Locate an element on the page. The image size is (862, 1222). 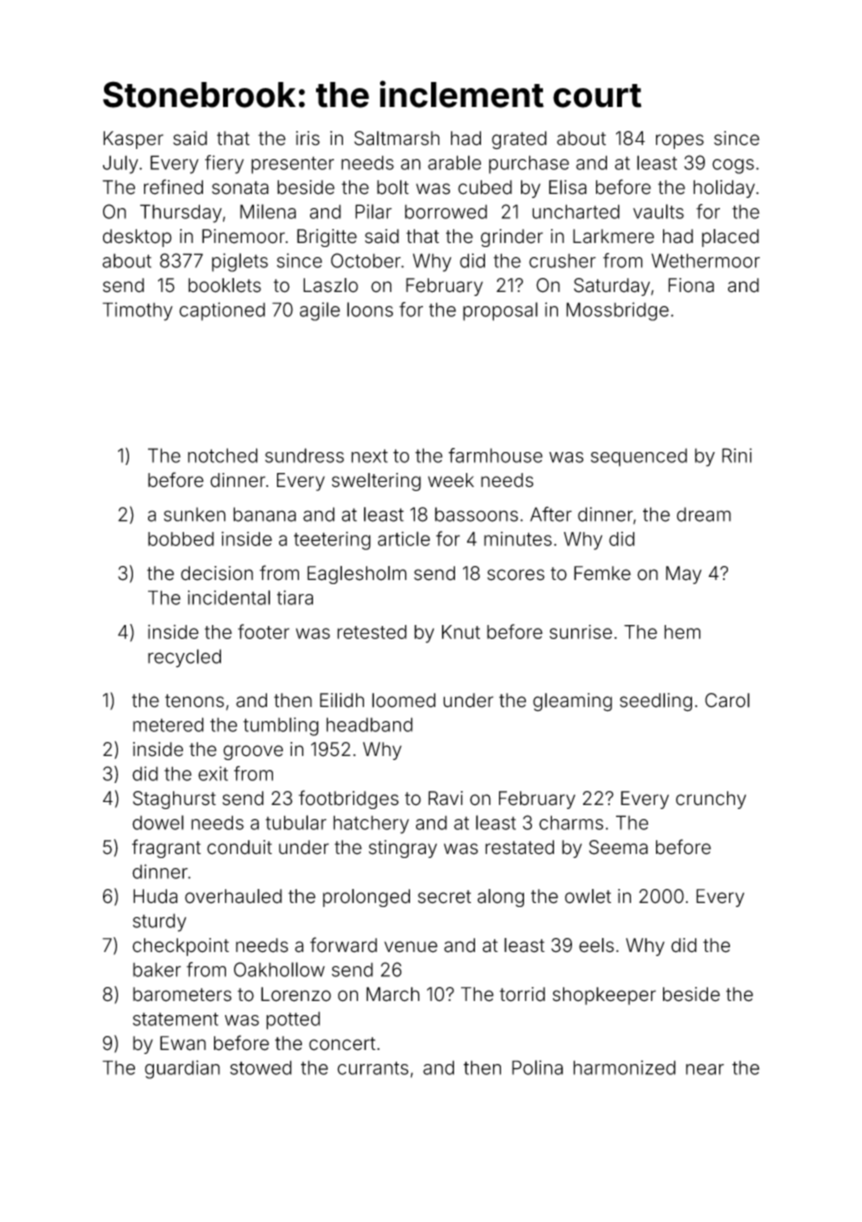
grated is located at coordinates (519, 140).
